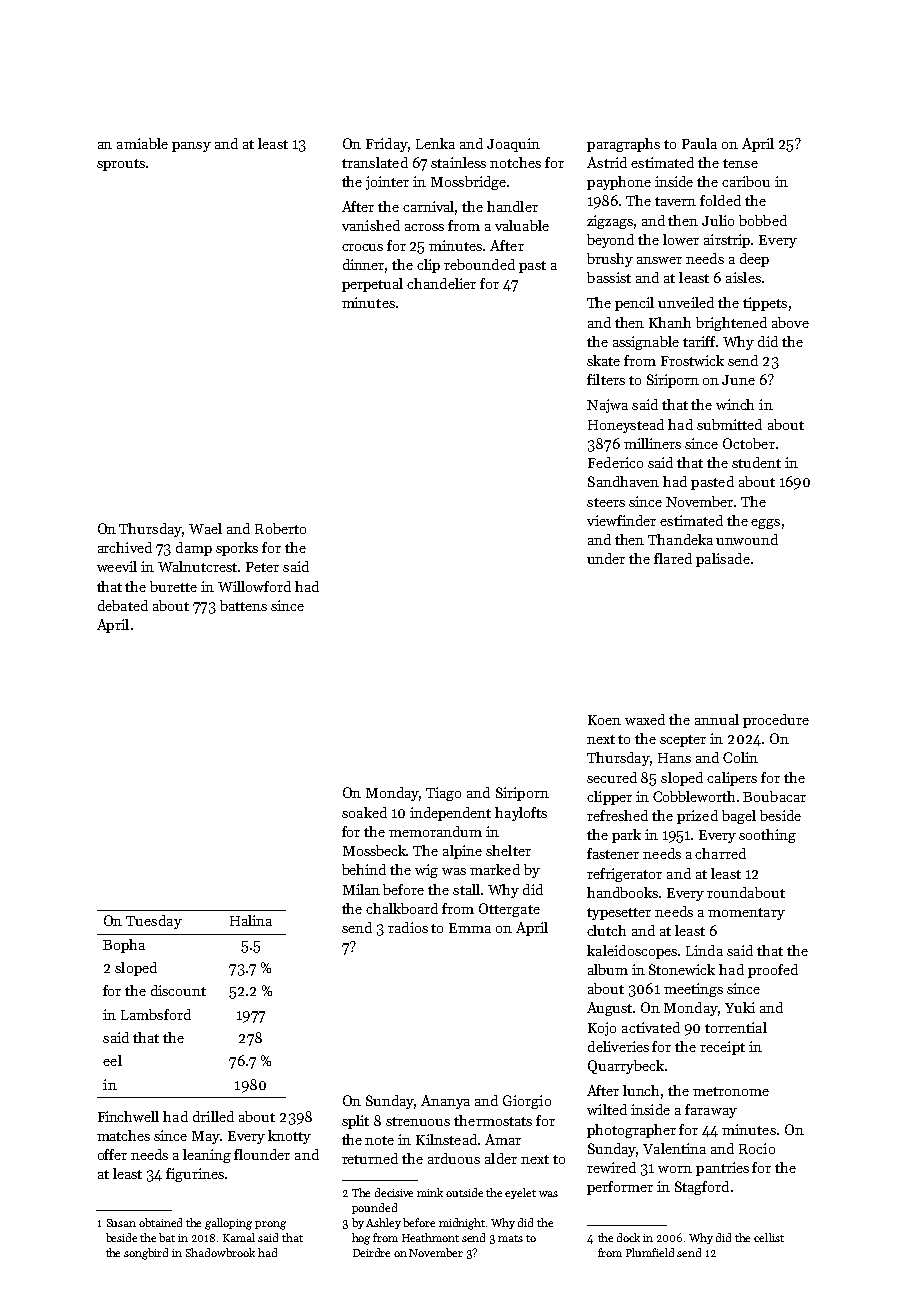 The height and width of the screenshot is (1316, 908). What do you see at coordinates (205, 528) in the screenshot?
I see `Wael` at bounding box center [205, 528].
